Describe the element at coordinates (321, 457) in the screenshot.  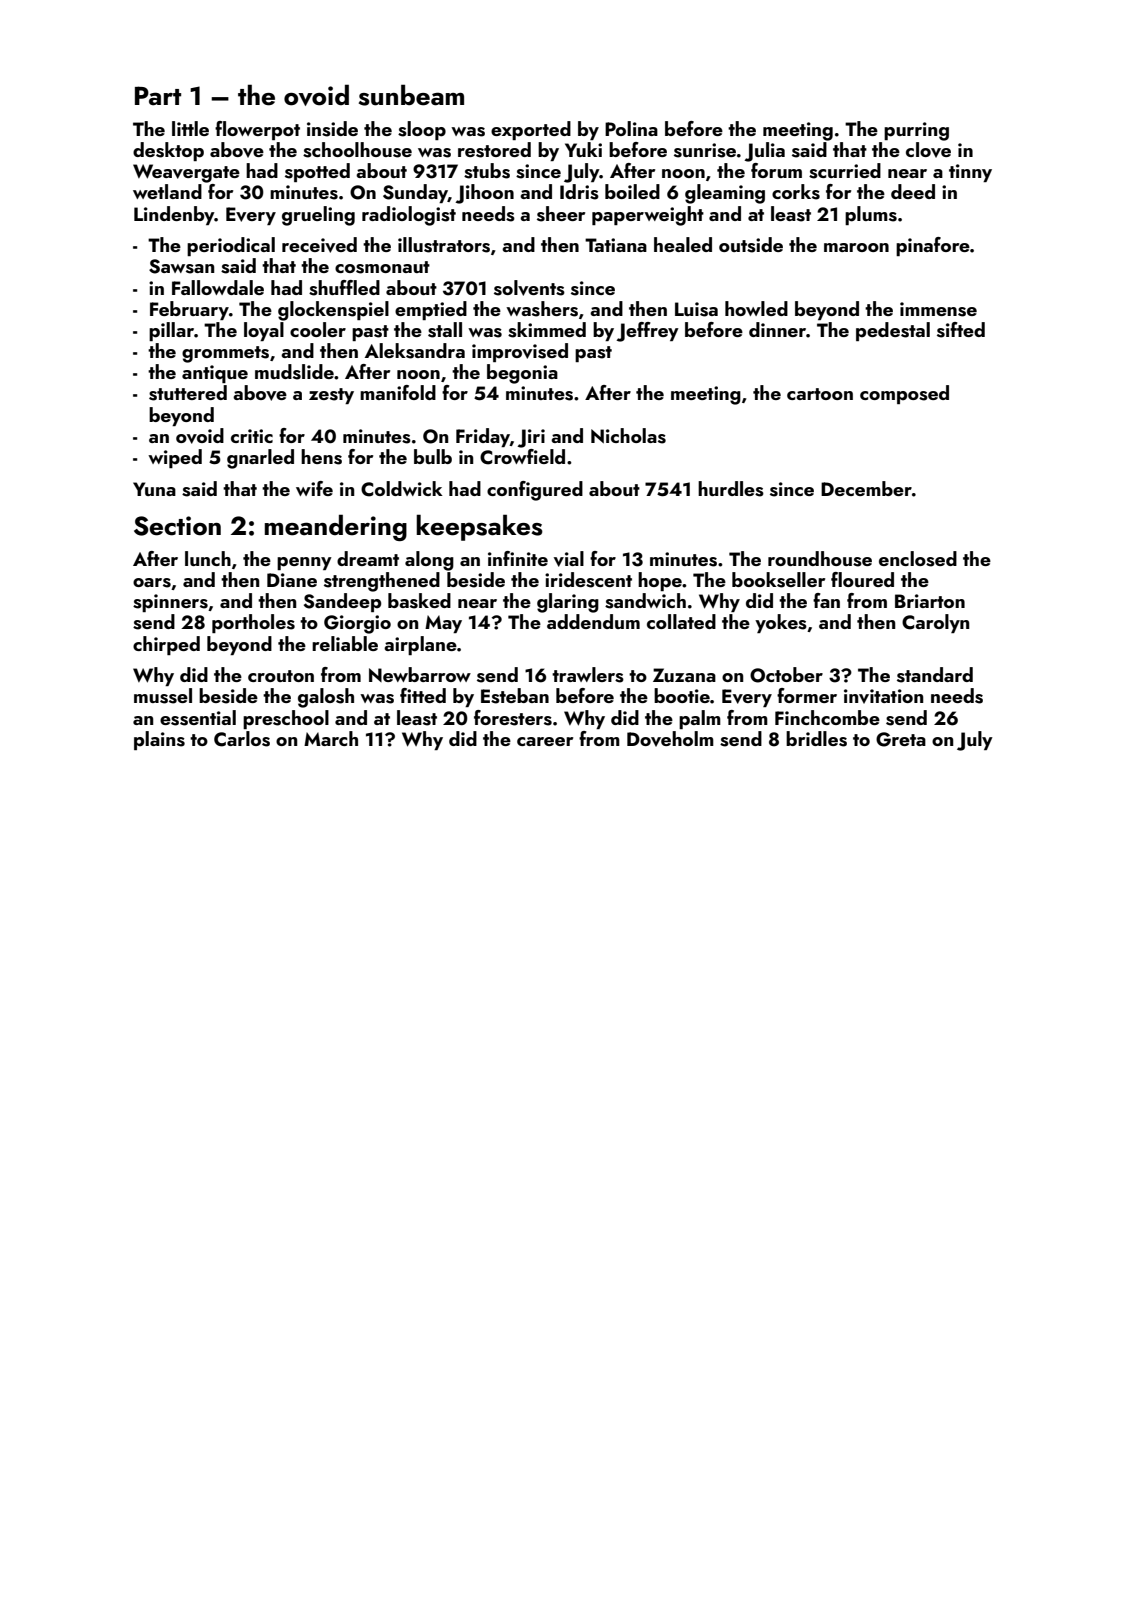
I see `hens` at that location.
